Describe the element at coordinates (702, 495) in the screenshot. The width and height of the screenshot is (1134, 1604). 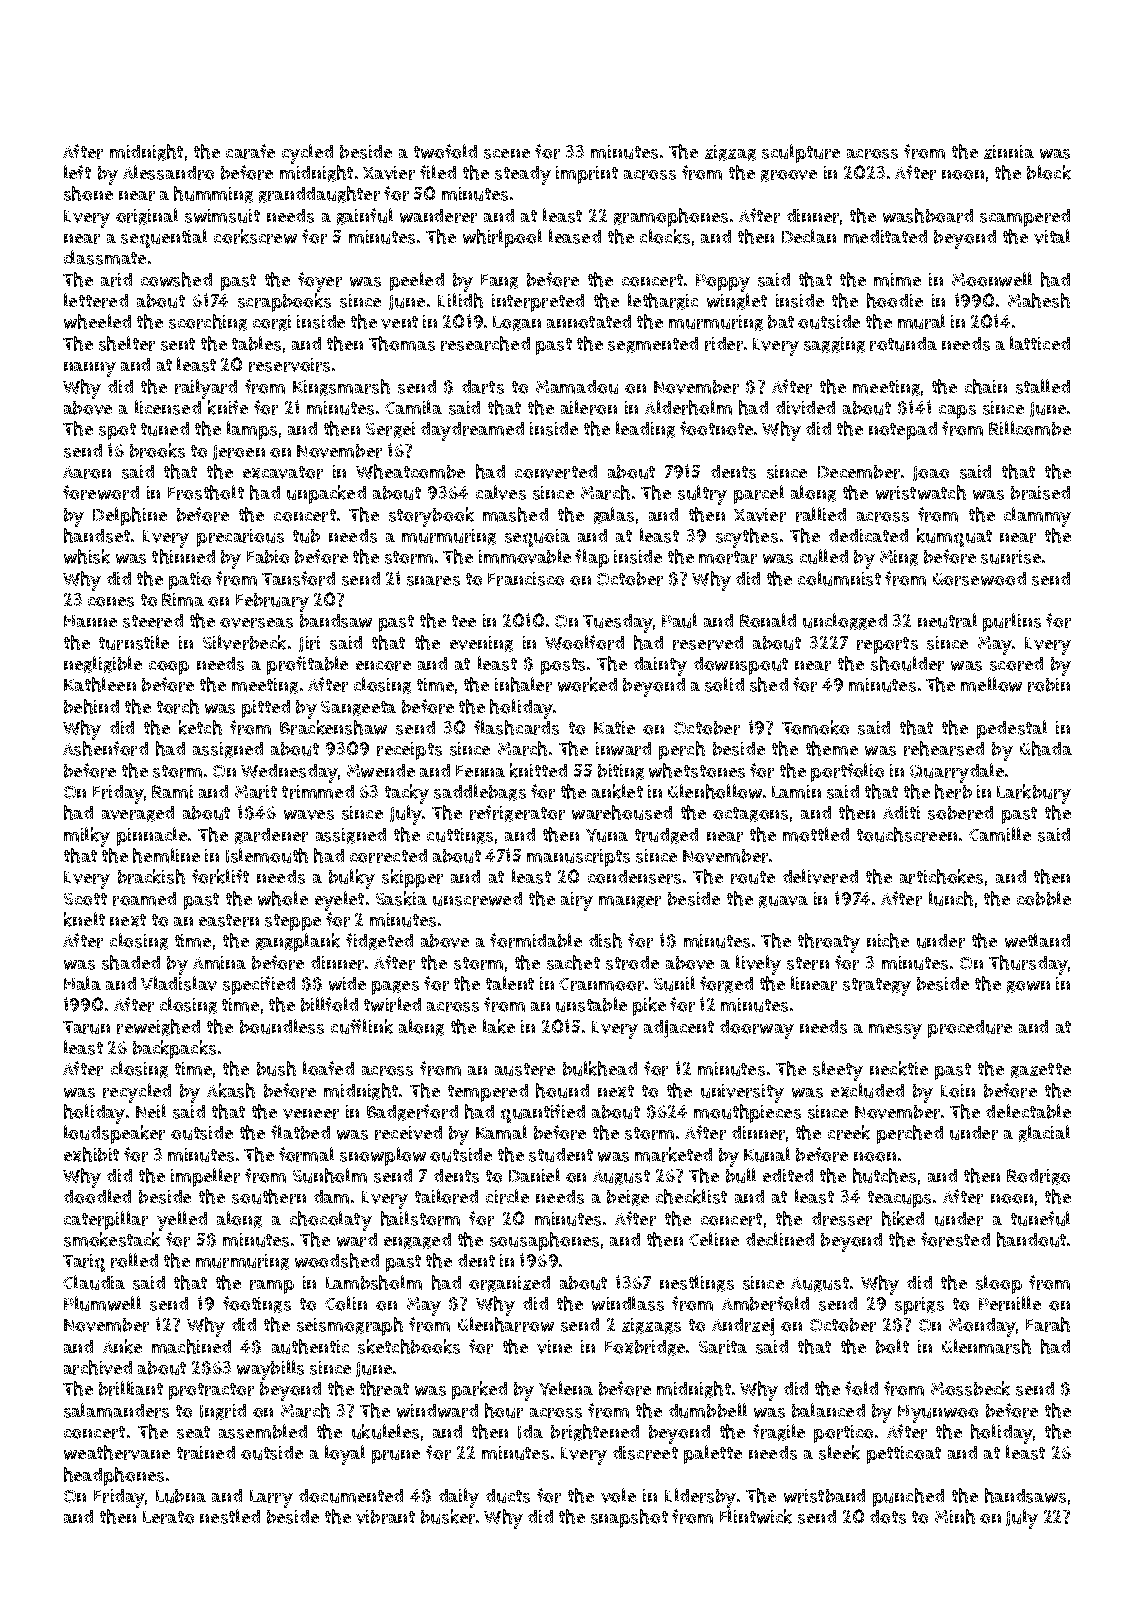
I see `sultry` at that location.
